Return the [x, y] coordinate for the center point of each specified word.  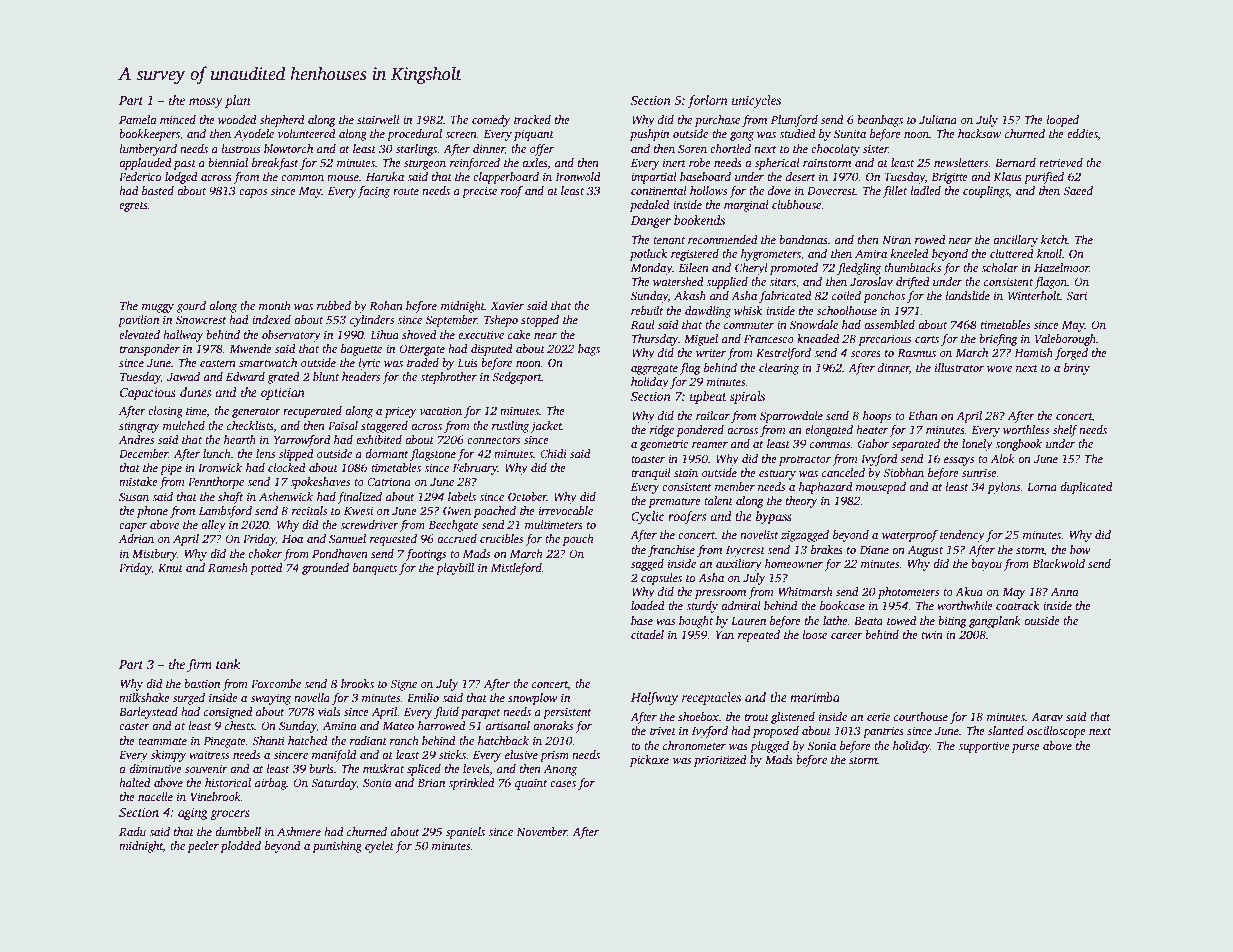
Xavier [507, 305]
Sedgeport [517, 378]
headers [361, 376]
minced [178, 119]
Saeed [1078, 190]
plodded [240, 847]
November [541, 831]
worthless [1026, 429]
